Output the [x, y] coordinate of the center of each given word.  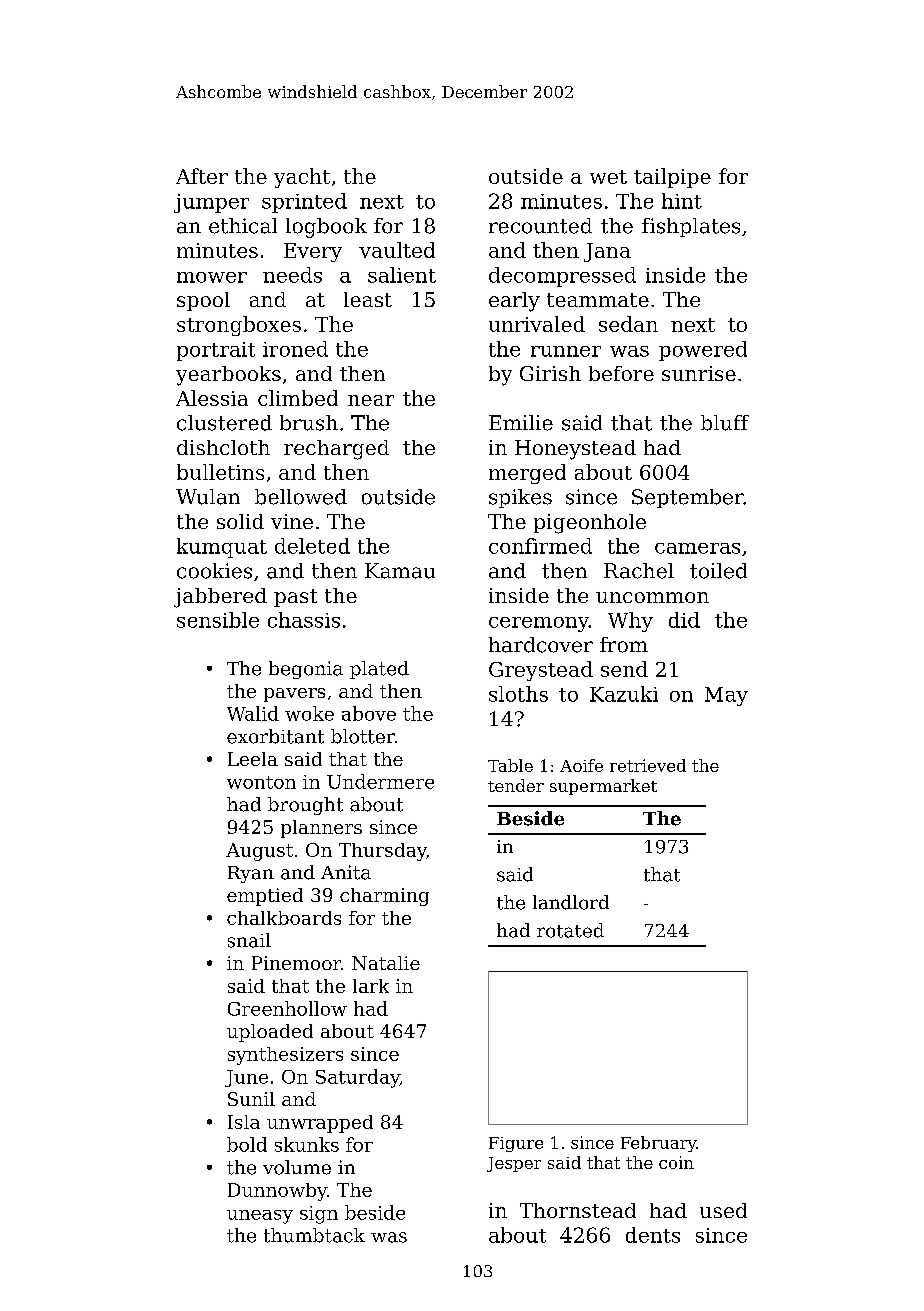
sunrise [699, 373]
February [659, 1144]
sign [319, 1215]
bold [247, 1144]
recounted [540, 226]
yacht [302, 178]
